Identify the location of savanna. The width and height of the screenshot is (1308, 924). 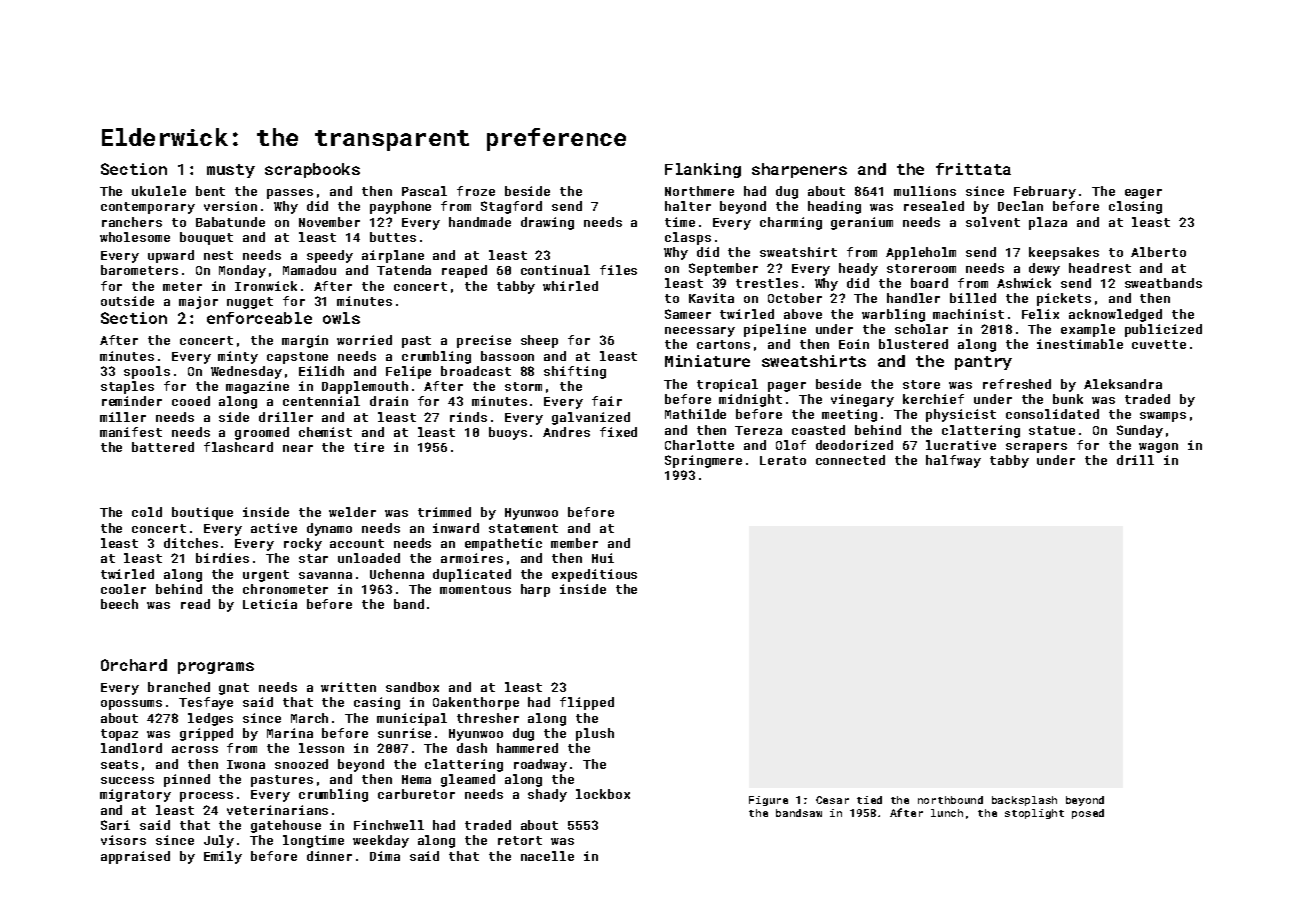
(325, 575).
